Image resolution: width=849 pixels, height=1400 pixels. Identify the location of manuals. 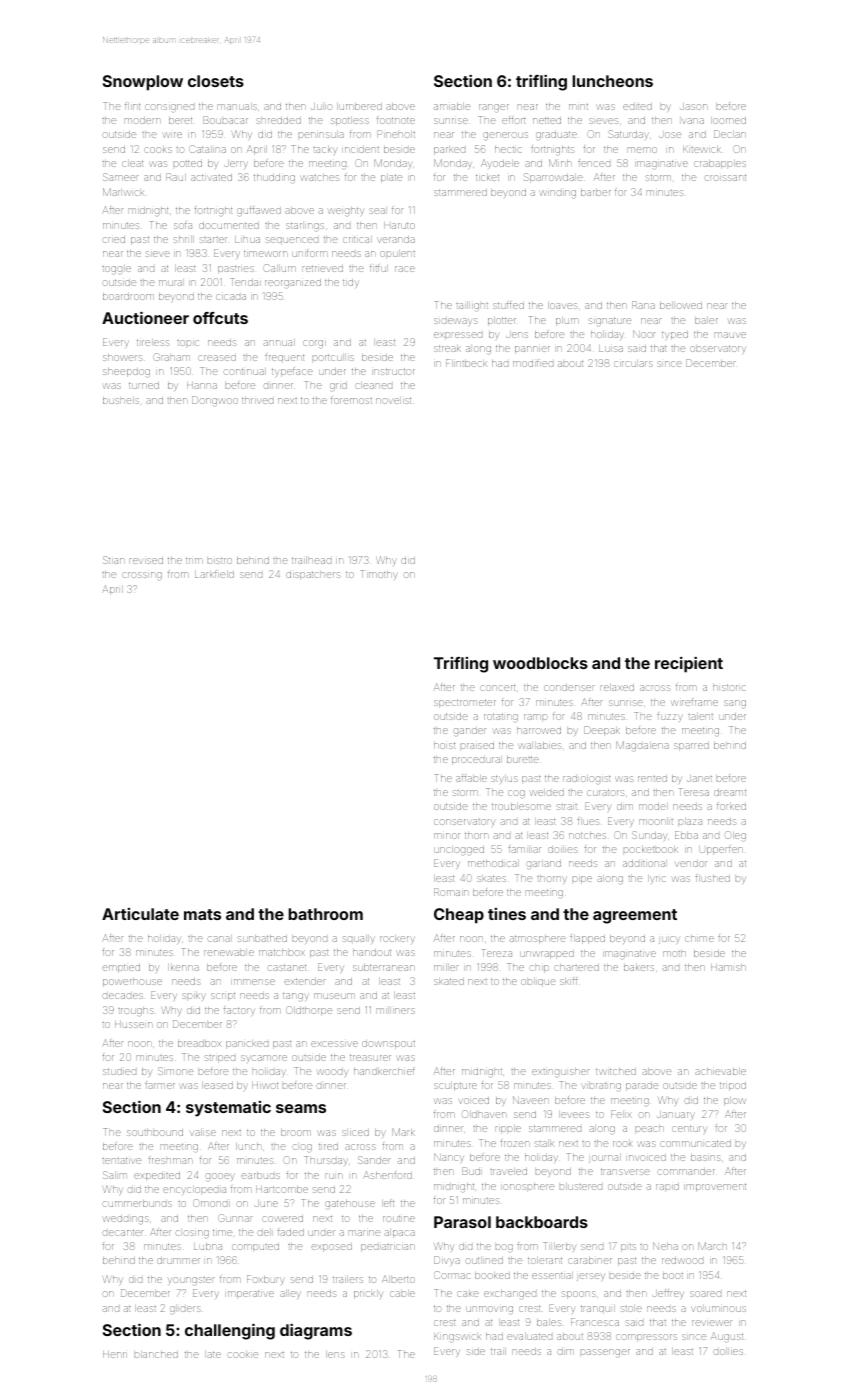
(237, 106).
